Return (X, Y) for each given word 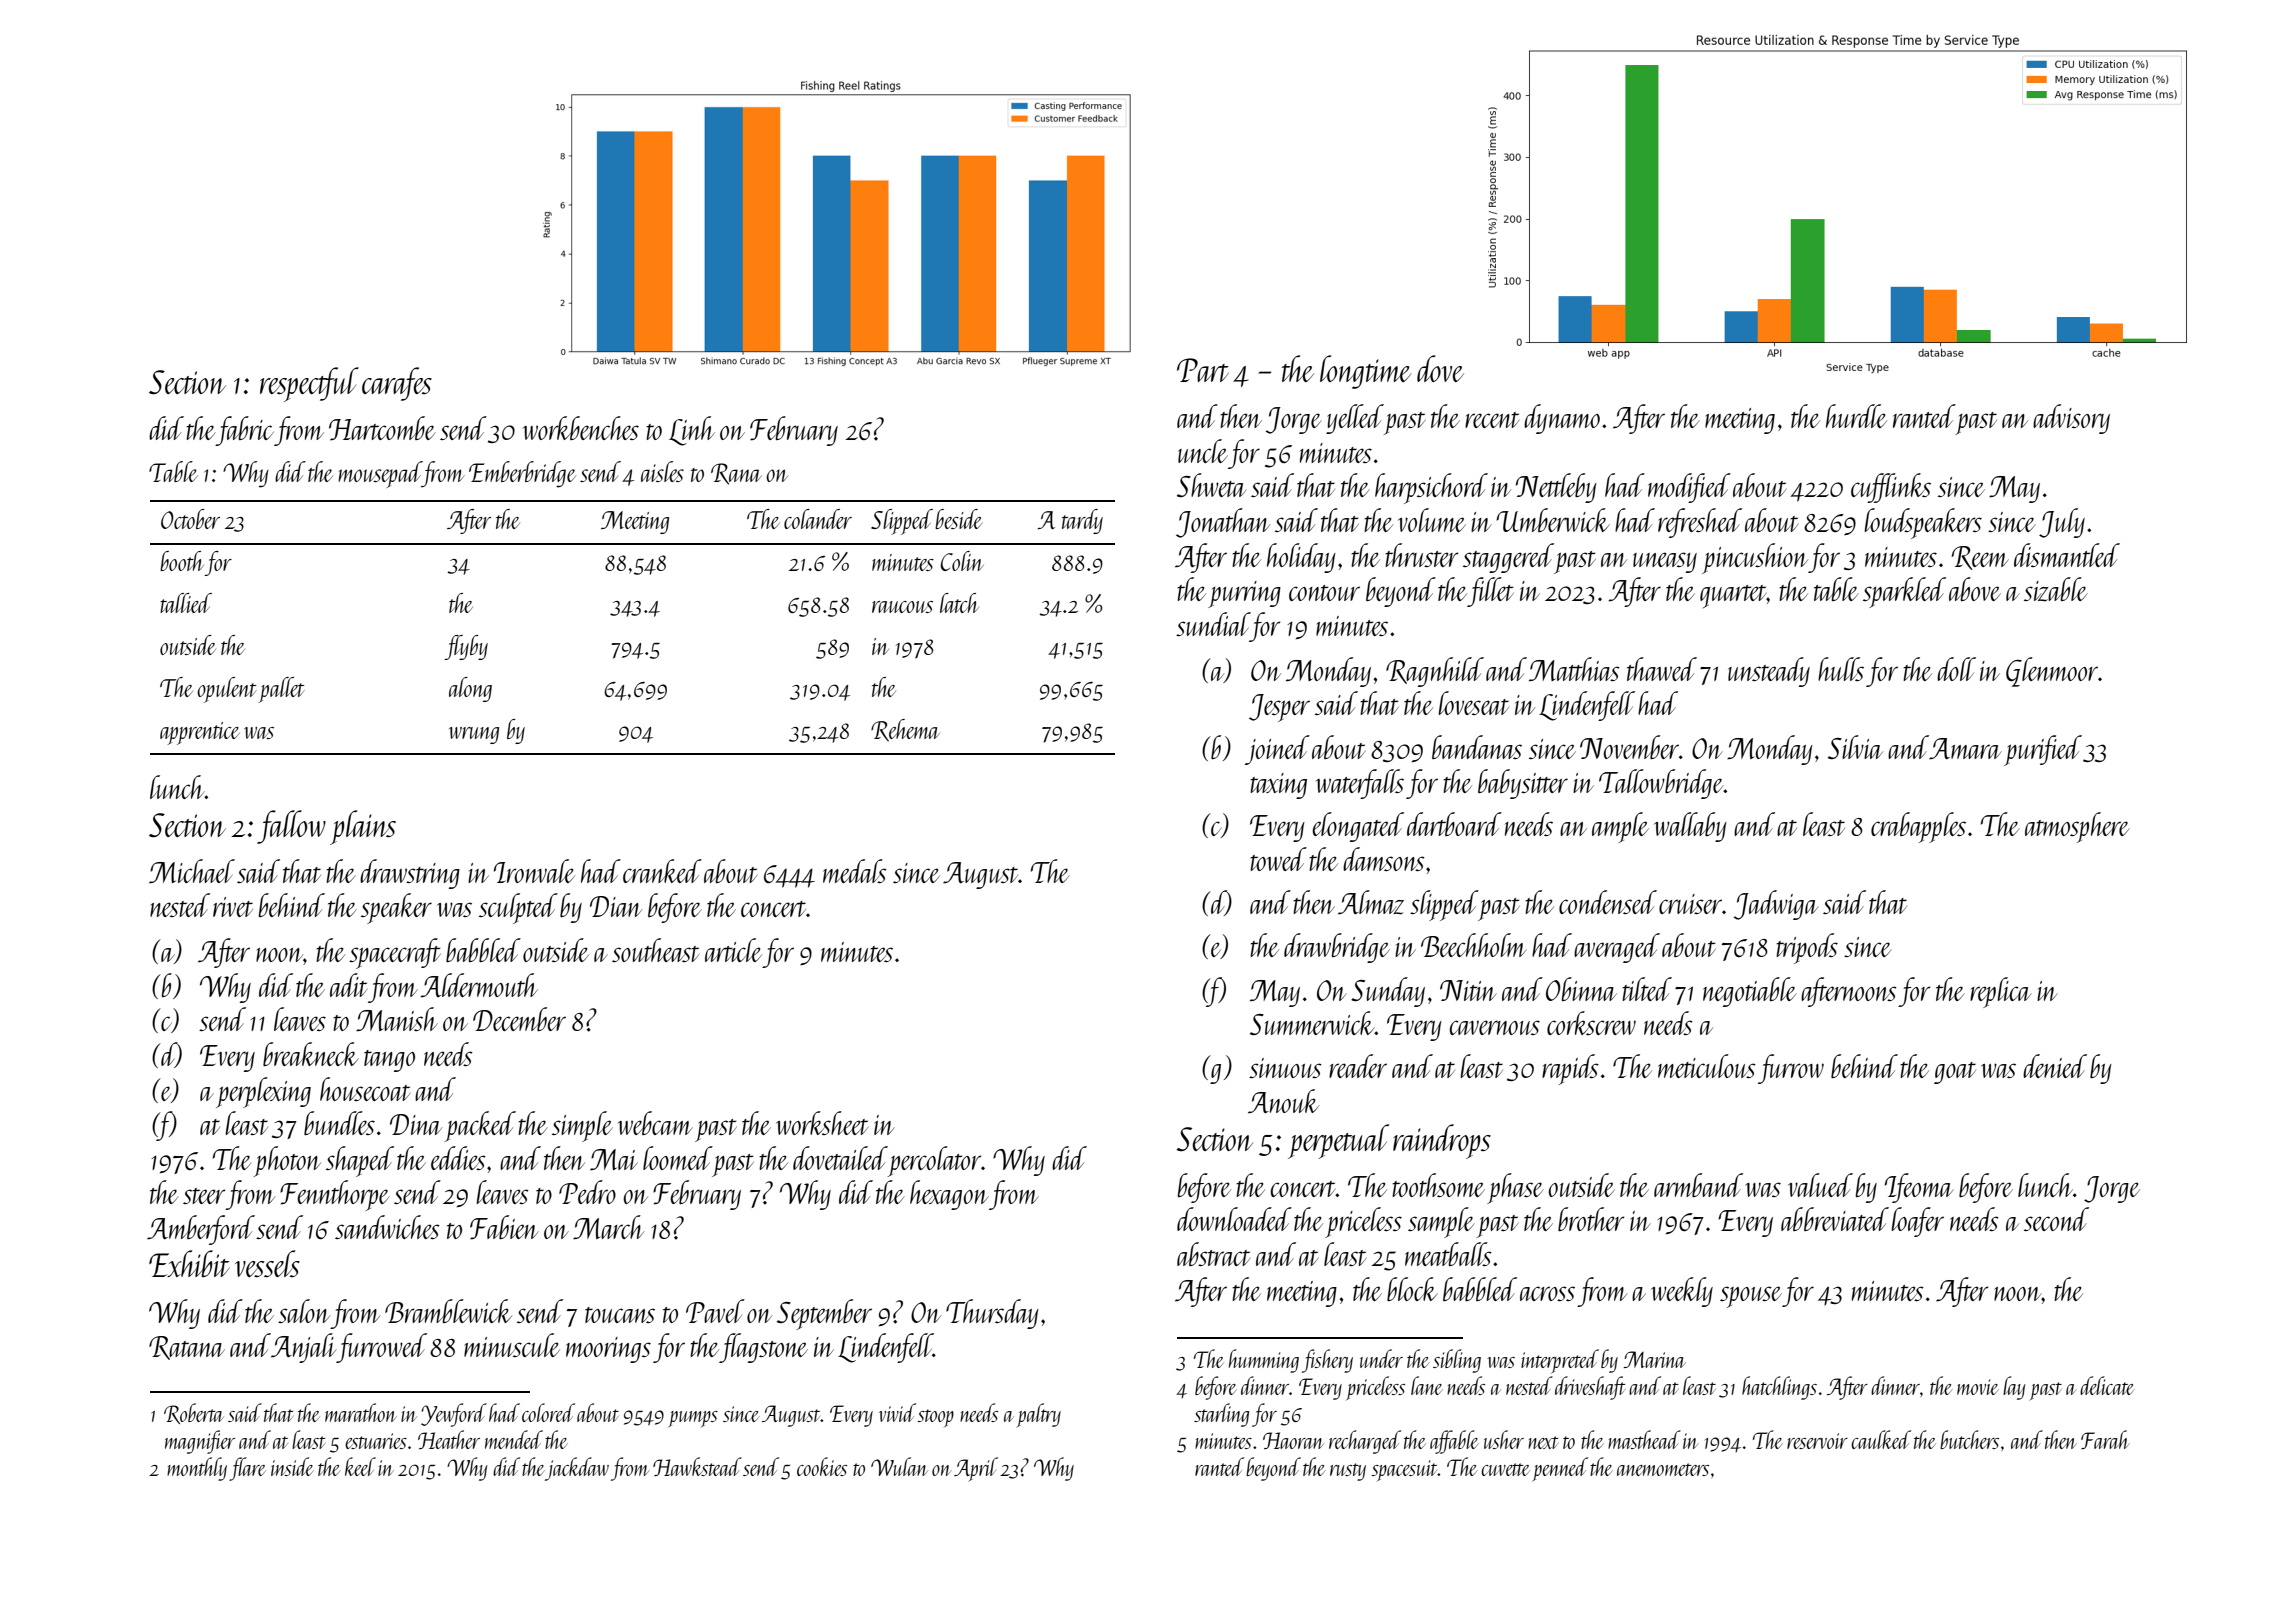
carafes (397, 384)
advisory (2071, 419)
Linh (692, 431)
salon (304, 1311)
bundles (339, 1123)
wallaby (1690, 827)
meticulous (1707, 1066)
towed (1278, 859)
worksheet (822, 1123)
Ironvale (534, 871)
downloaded (1234, 1219)
